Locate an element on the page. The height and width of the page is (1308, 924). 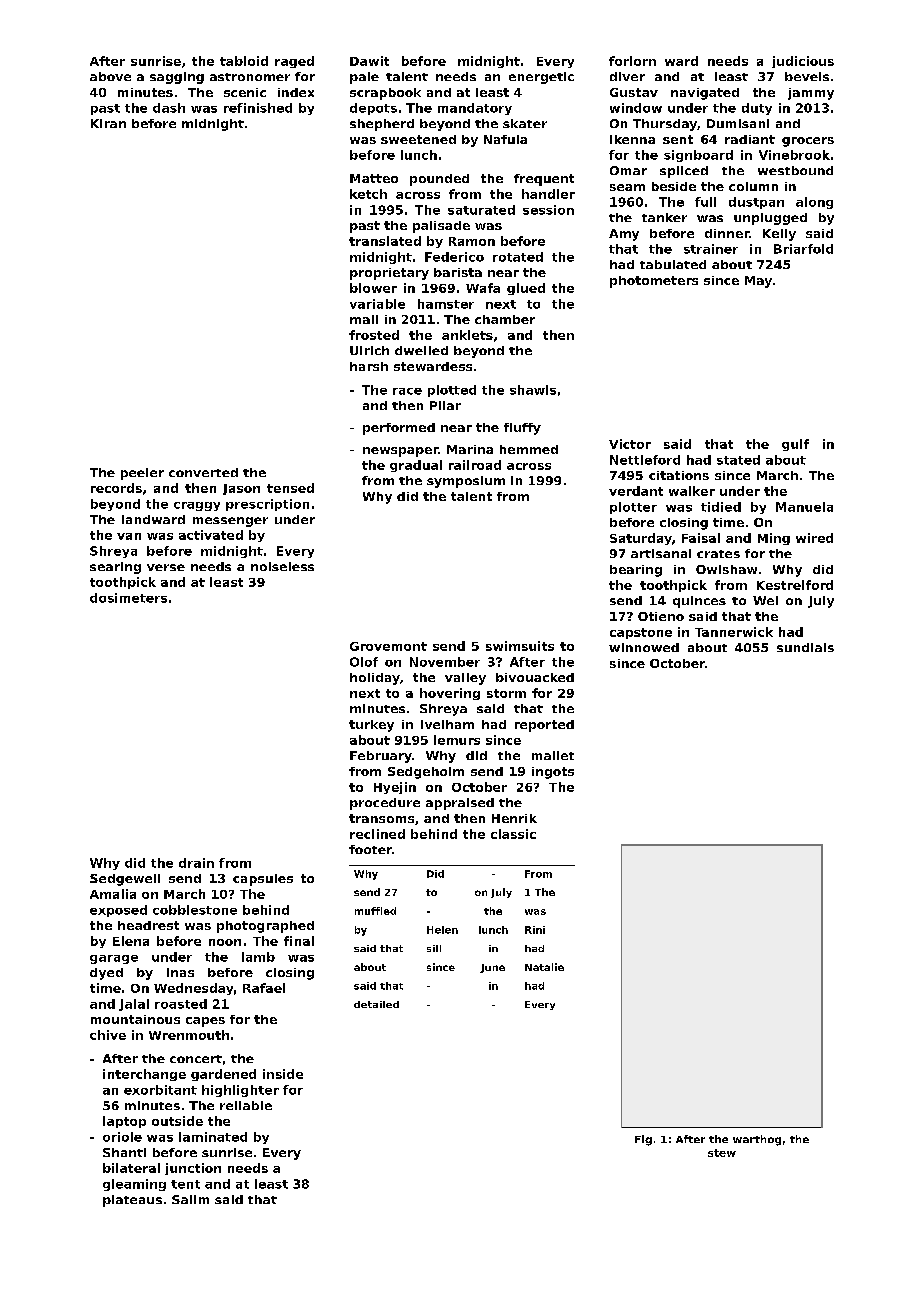
Olof is located at coordinates (364, 662).
